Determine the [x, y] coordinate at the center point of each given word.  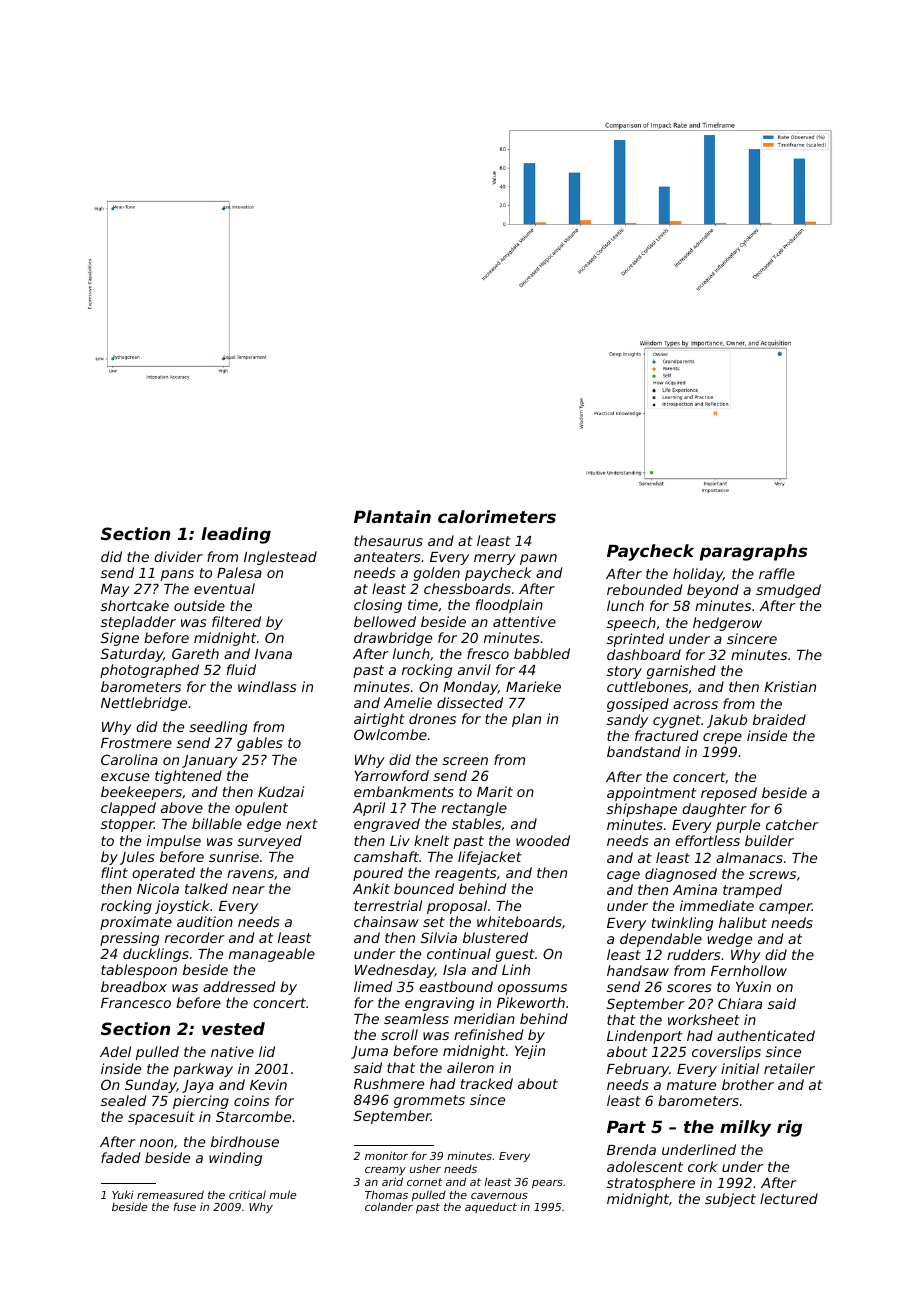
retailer [789, 1068]
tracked [487, 1083]
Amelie [408, 702]
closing [378, 606]
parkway [203, 1070]
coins [251, 1100]
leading [236, 535]
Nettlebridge [144, 704]
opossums [532, 989]
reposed [729, 794]
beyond [713, 591]
